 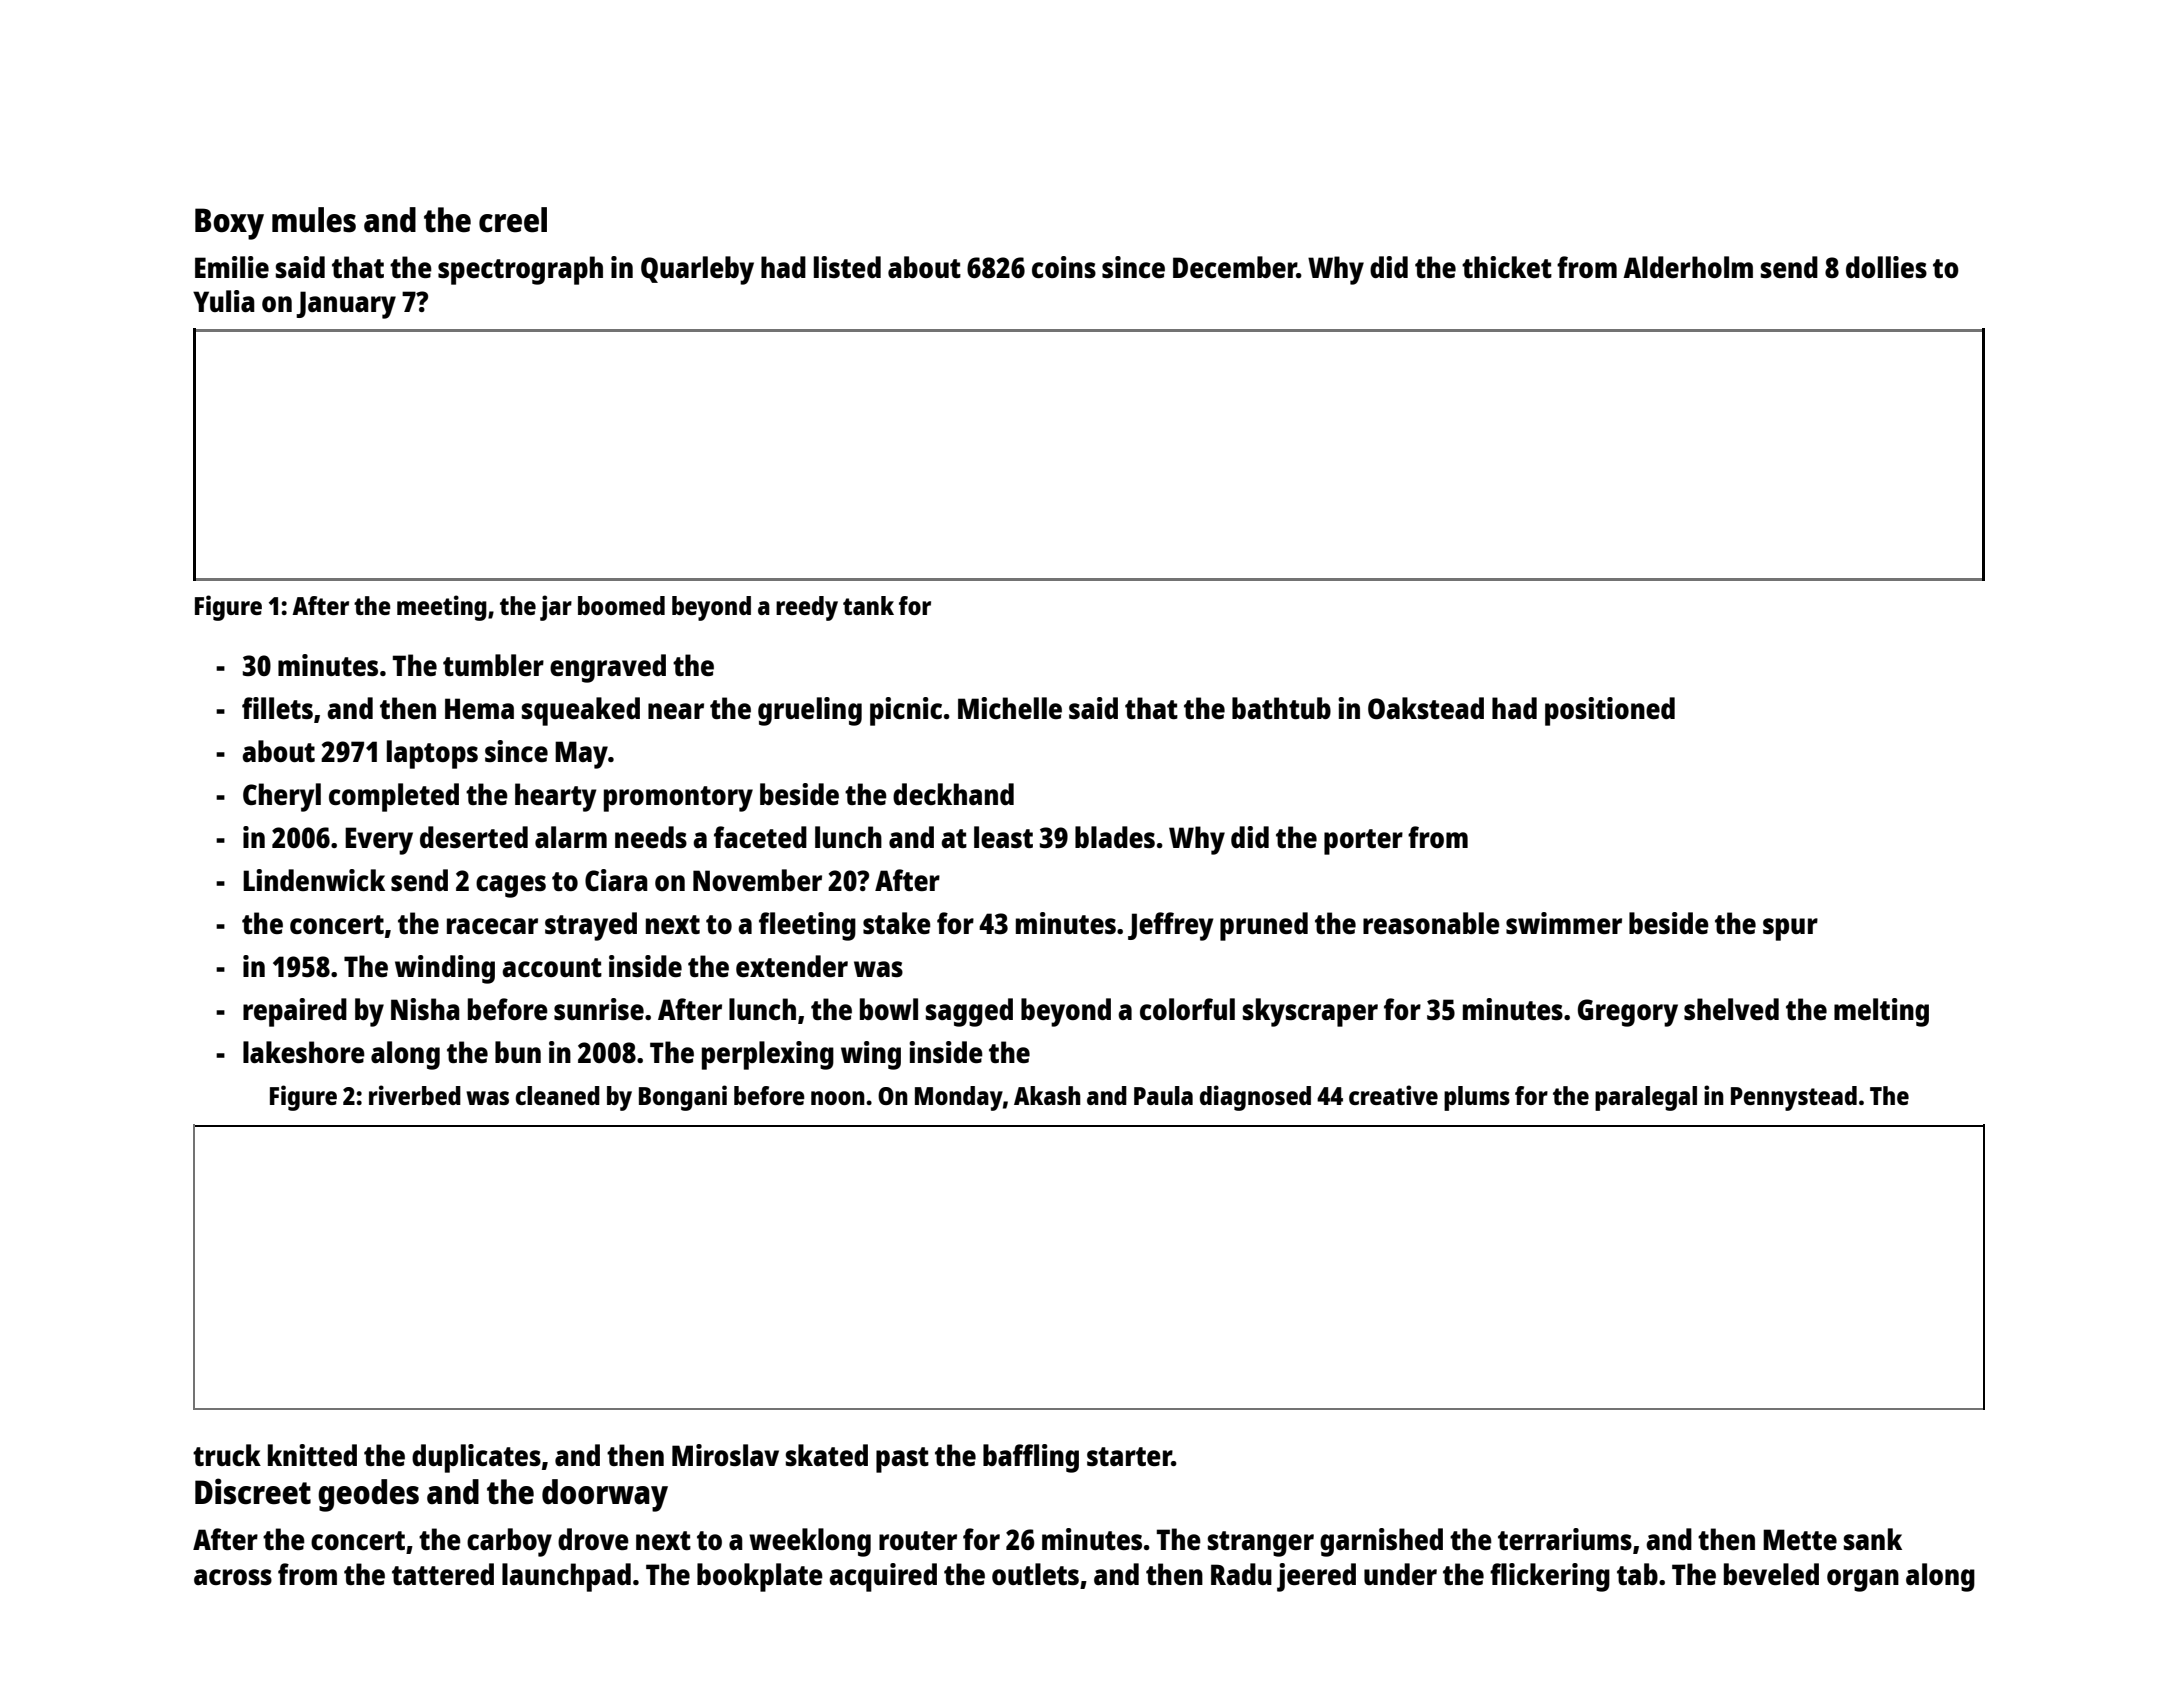 What do you see at coordinates (807, 926) in the page?
I see `fleeting` at bounding box center [807, 926].
